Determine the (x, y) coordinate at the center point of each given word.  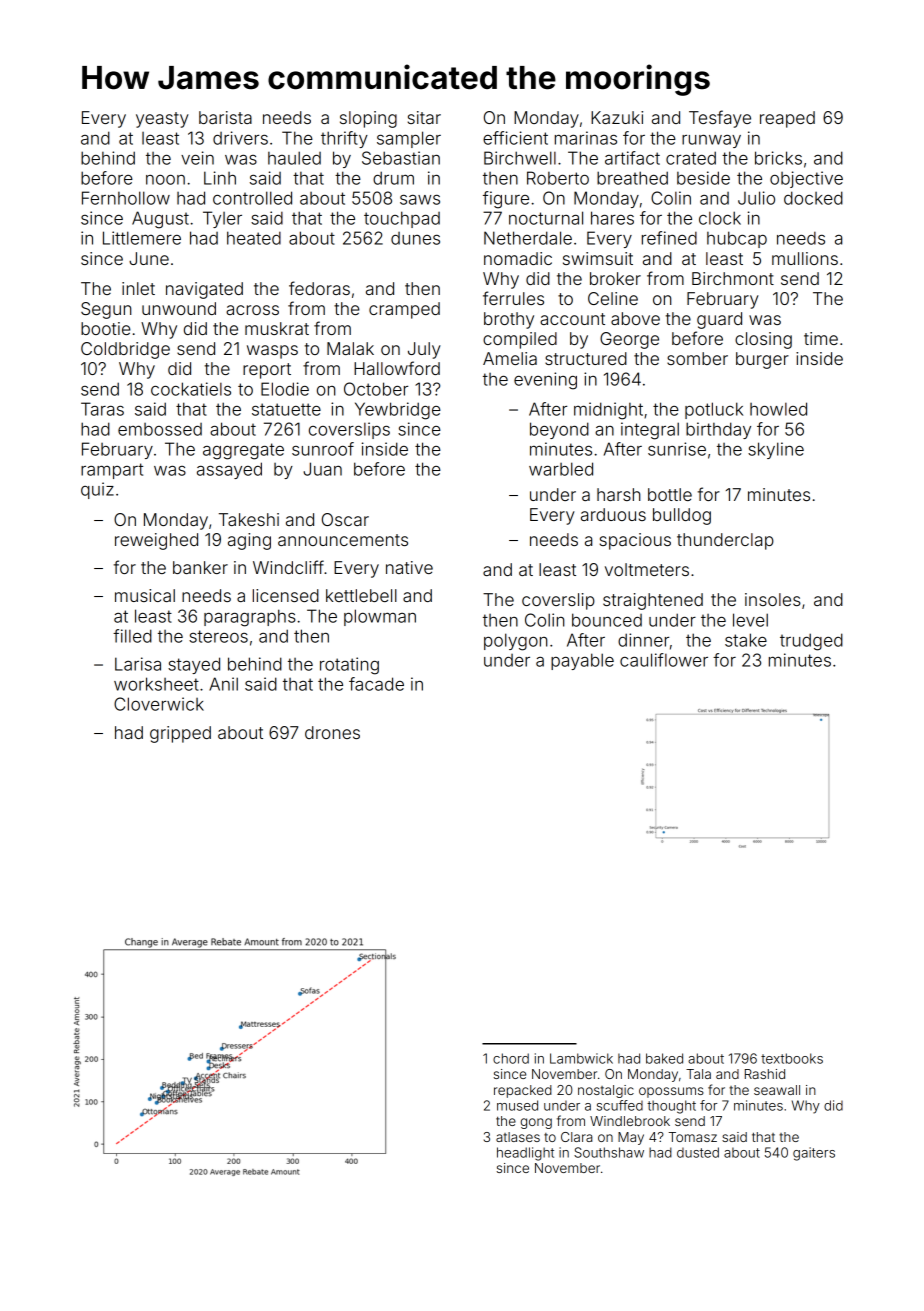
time (821, 338)
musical (145, 595)
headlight (525, 1154)
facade (376, 684)
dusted (698, 1152)
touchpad (402, 219)
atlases (518, 1137)
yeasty (162, 120)
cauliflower (664, 660)
